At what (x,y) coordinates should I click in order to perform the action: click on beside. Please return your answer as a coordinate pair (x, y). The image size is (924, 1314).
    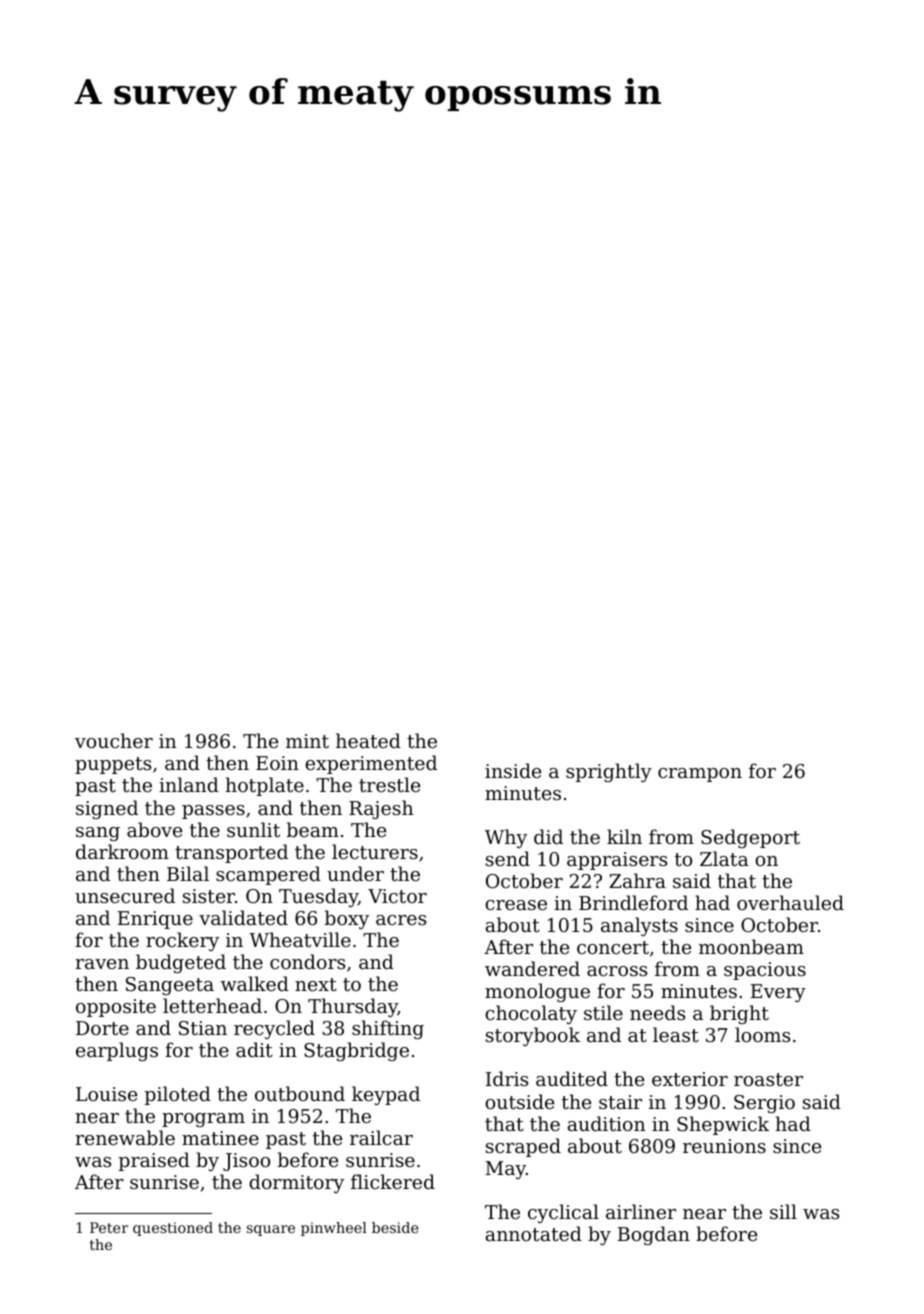
    Looking at the image, I should click on (395, 1227).
